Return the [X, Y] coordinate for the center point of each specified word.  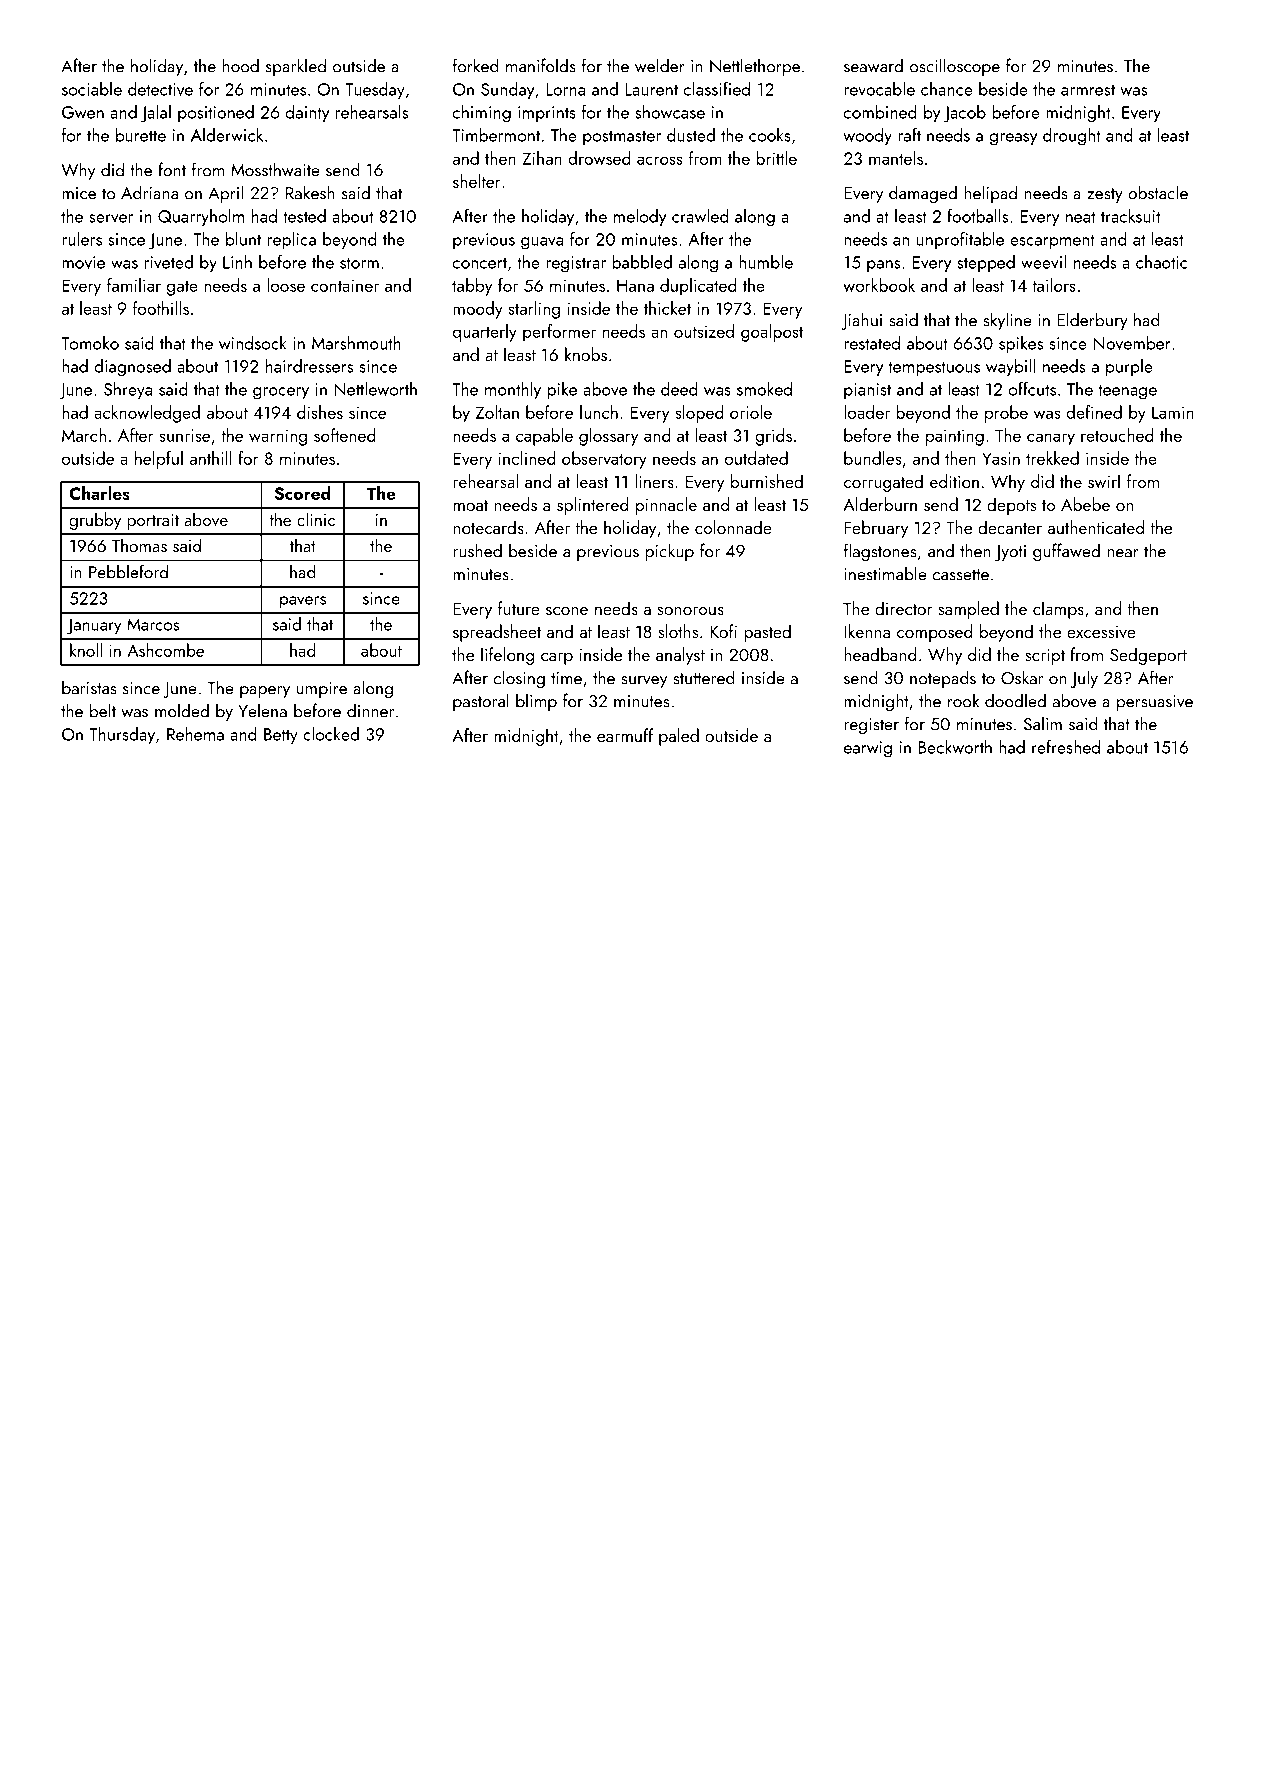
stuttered [704, 677]
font [172, 169]
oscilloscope [955, 67]
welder [660, 65]
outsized [704, 331]
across [660, 160]
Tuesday [375, 90]
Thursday [122, 735]
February [876, 529]
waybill [1010, 367]
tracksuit [1131, 216]
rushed [477, 550]
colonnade [733, 527]
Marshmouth [356, 343]
